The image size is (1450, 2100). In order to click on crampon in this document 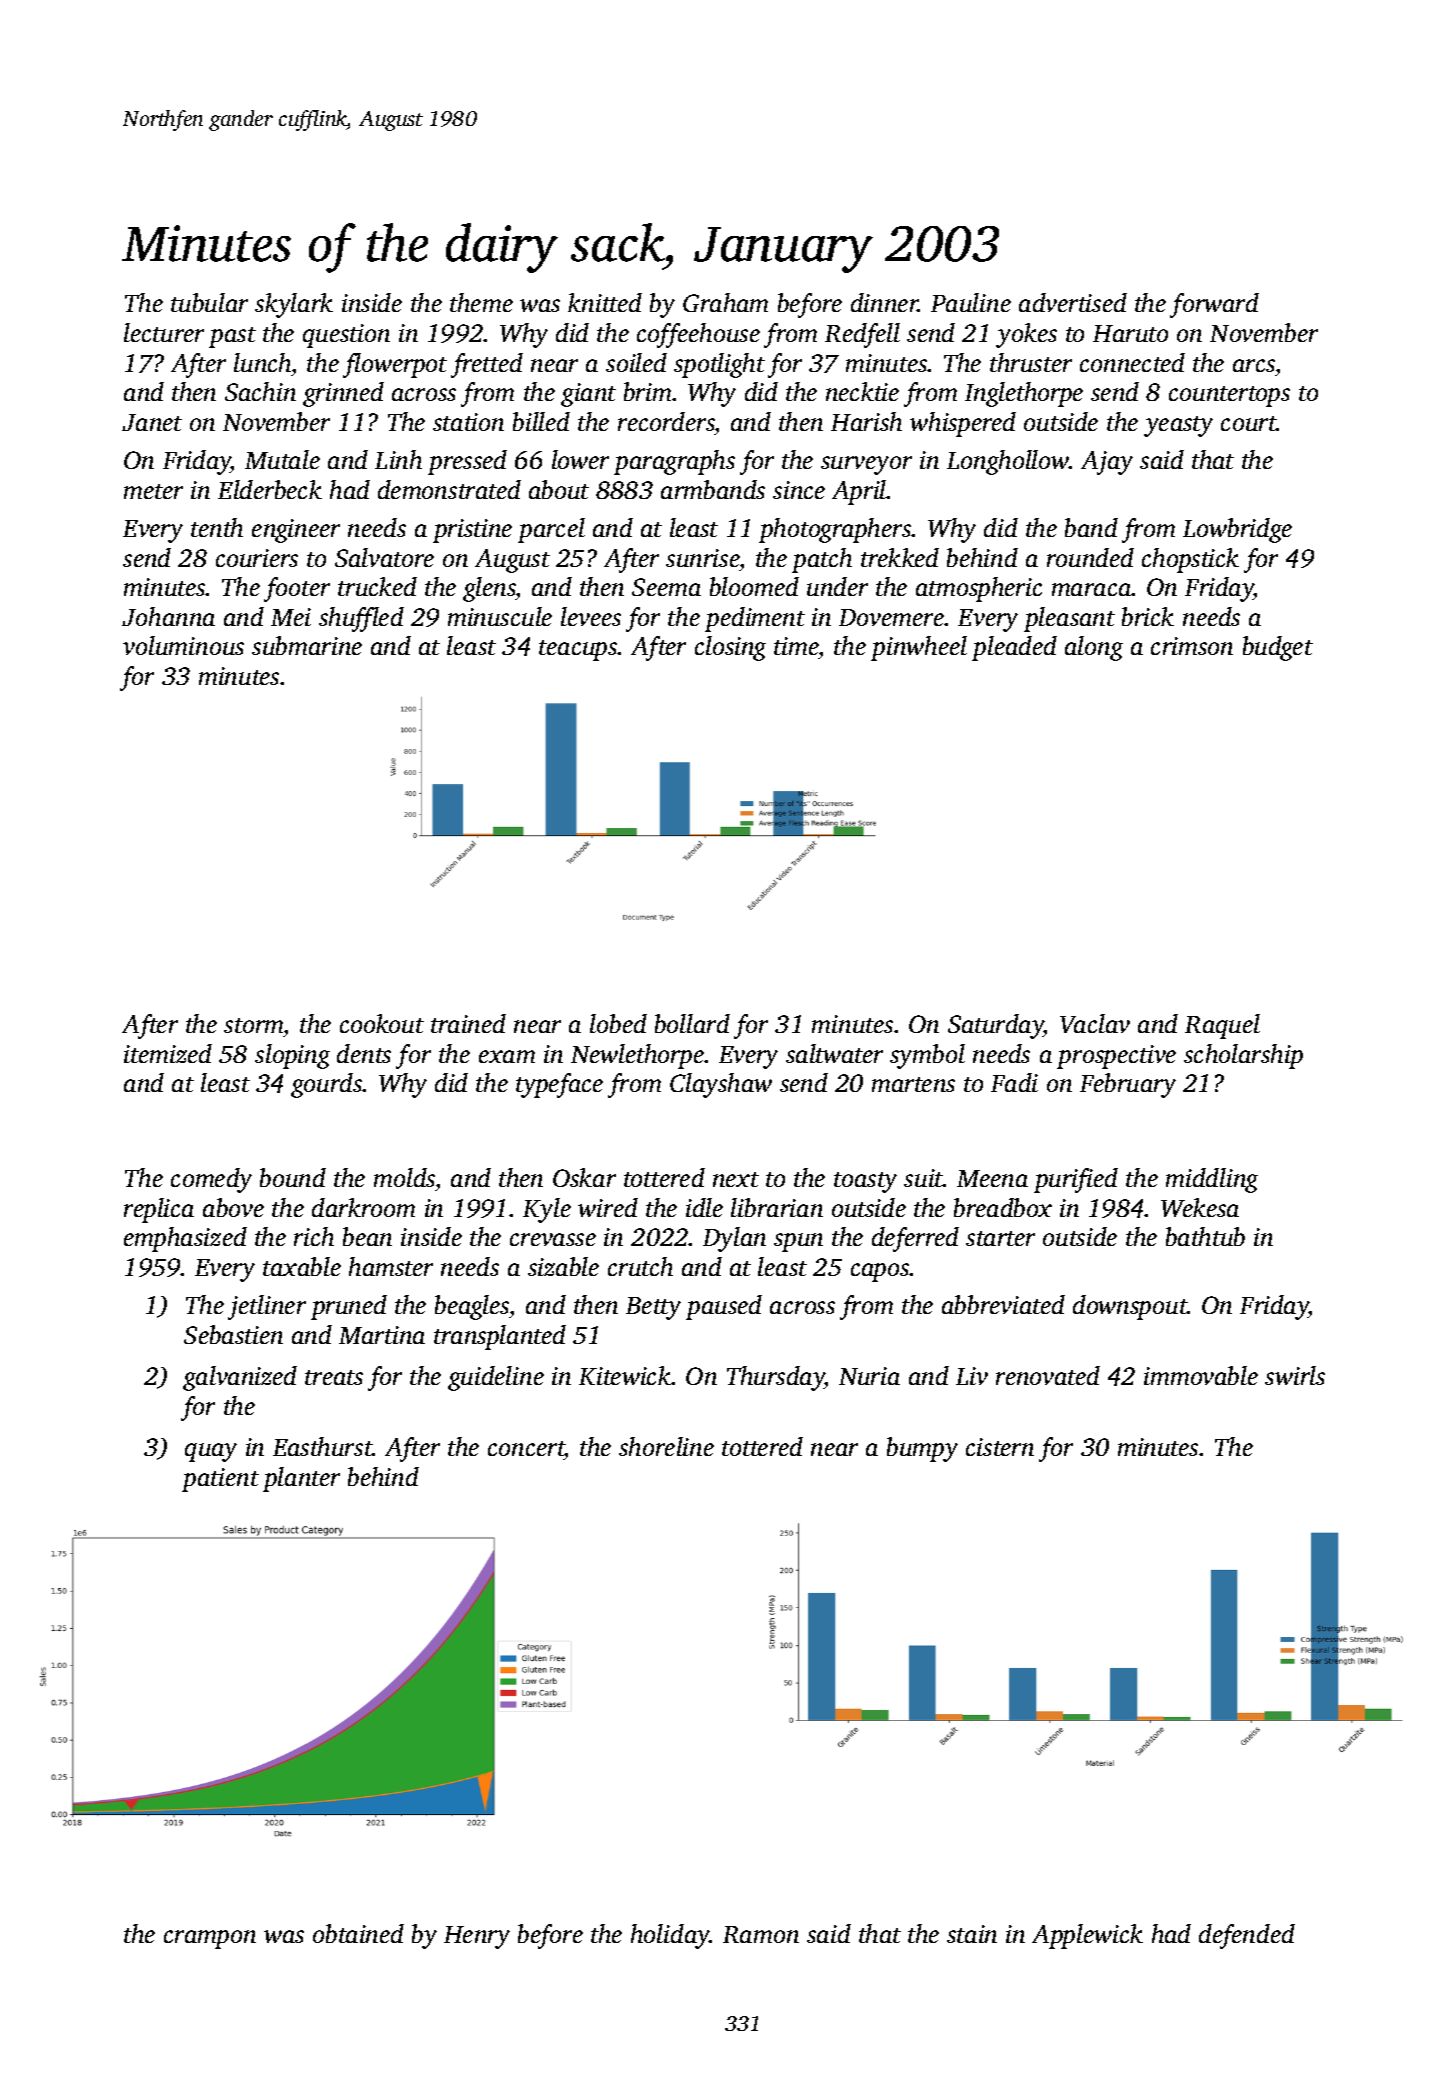, I will do `click(210, 1939)`.
